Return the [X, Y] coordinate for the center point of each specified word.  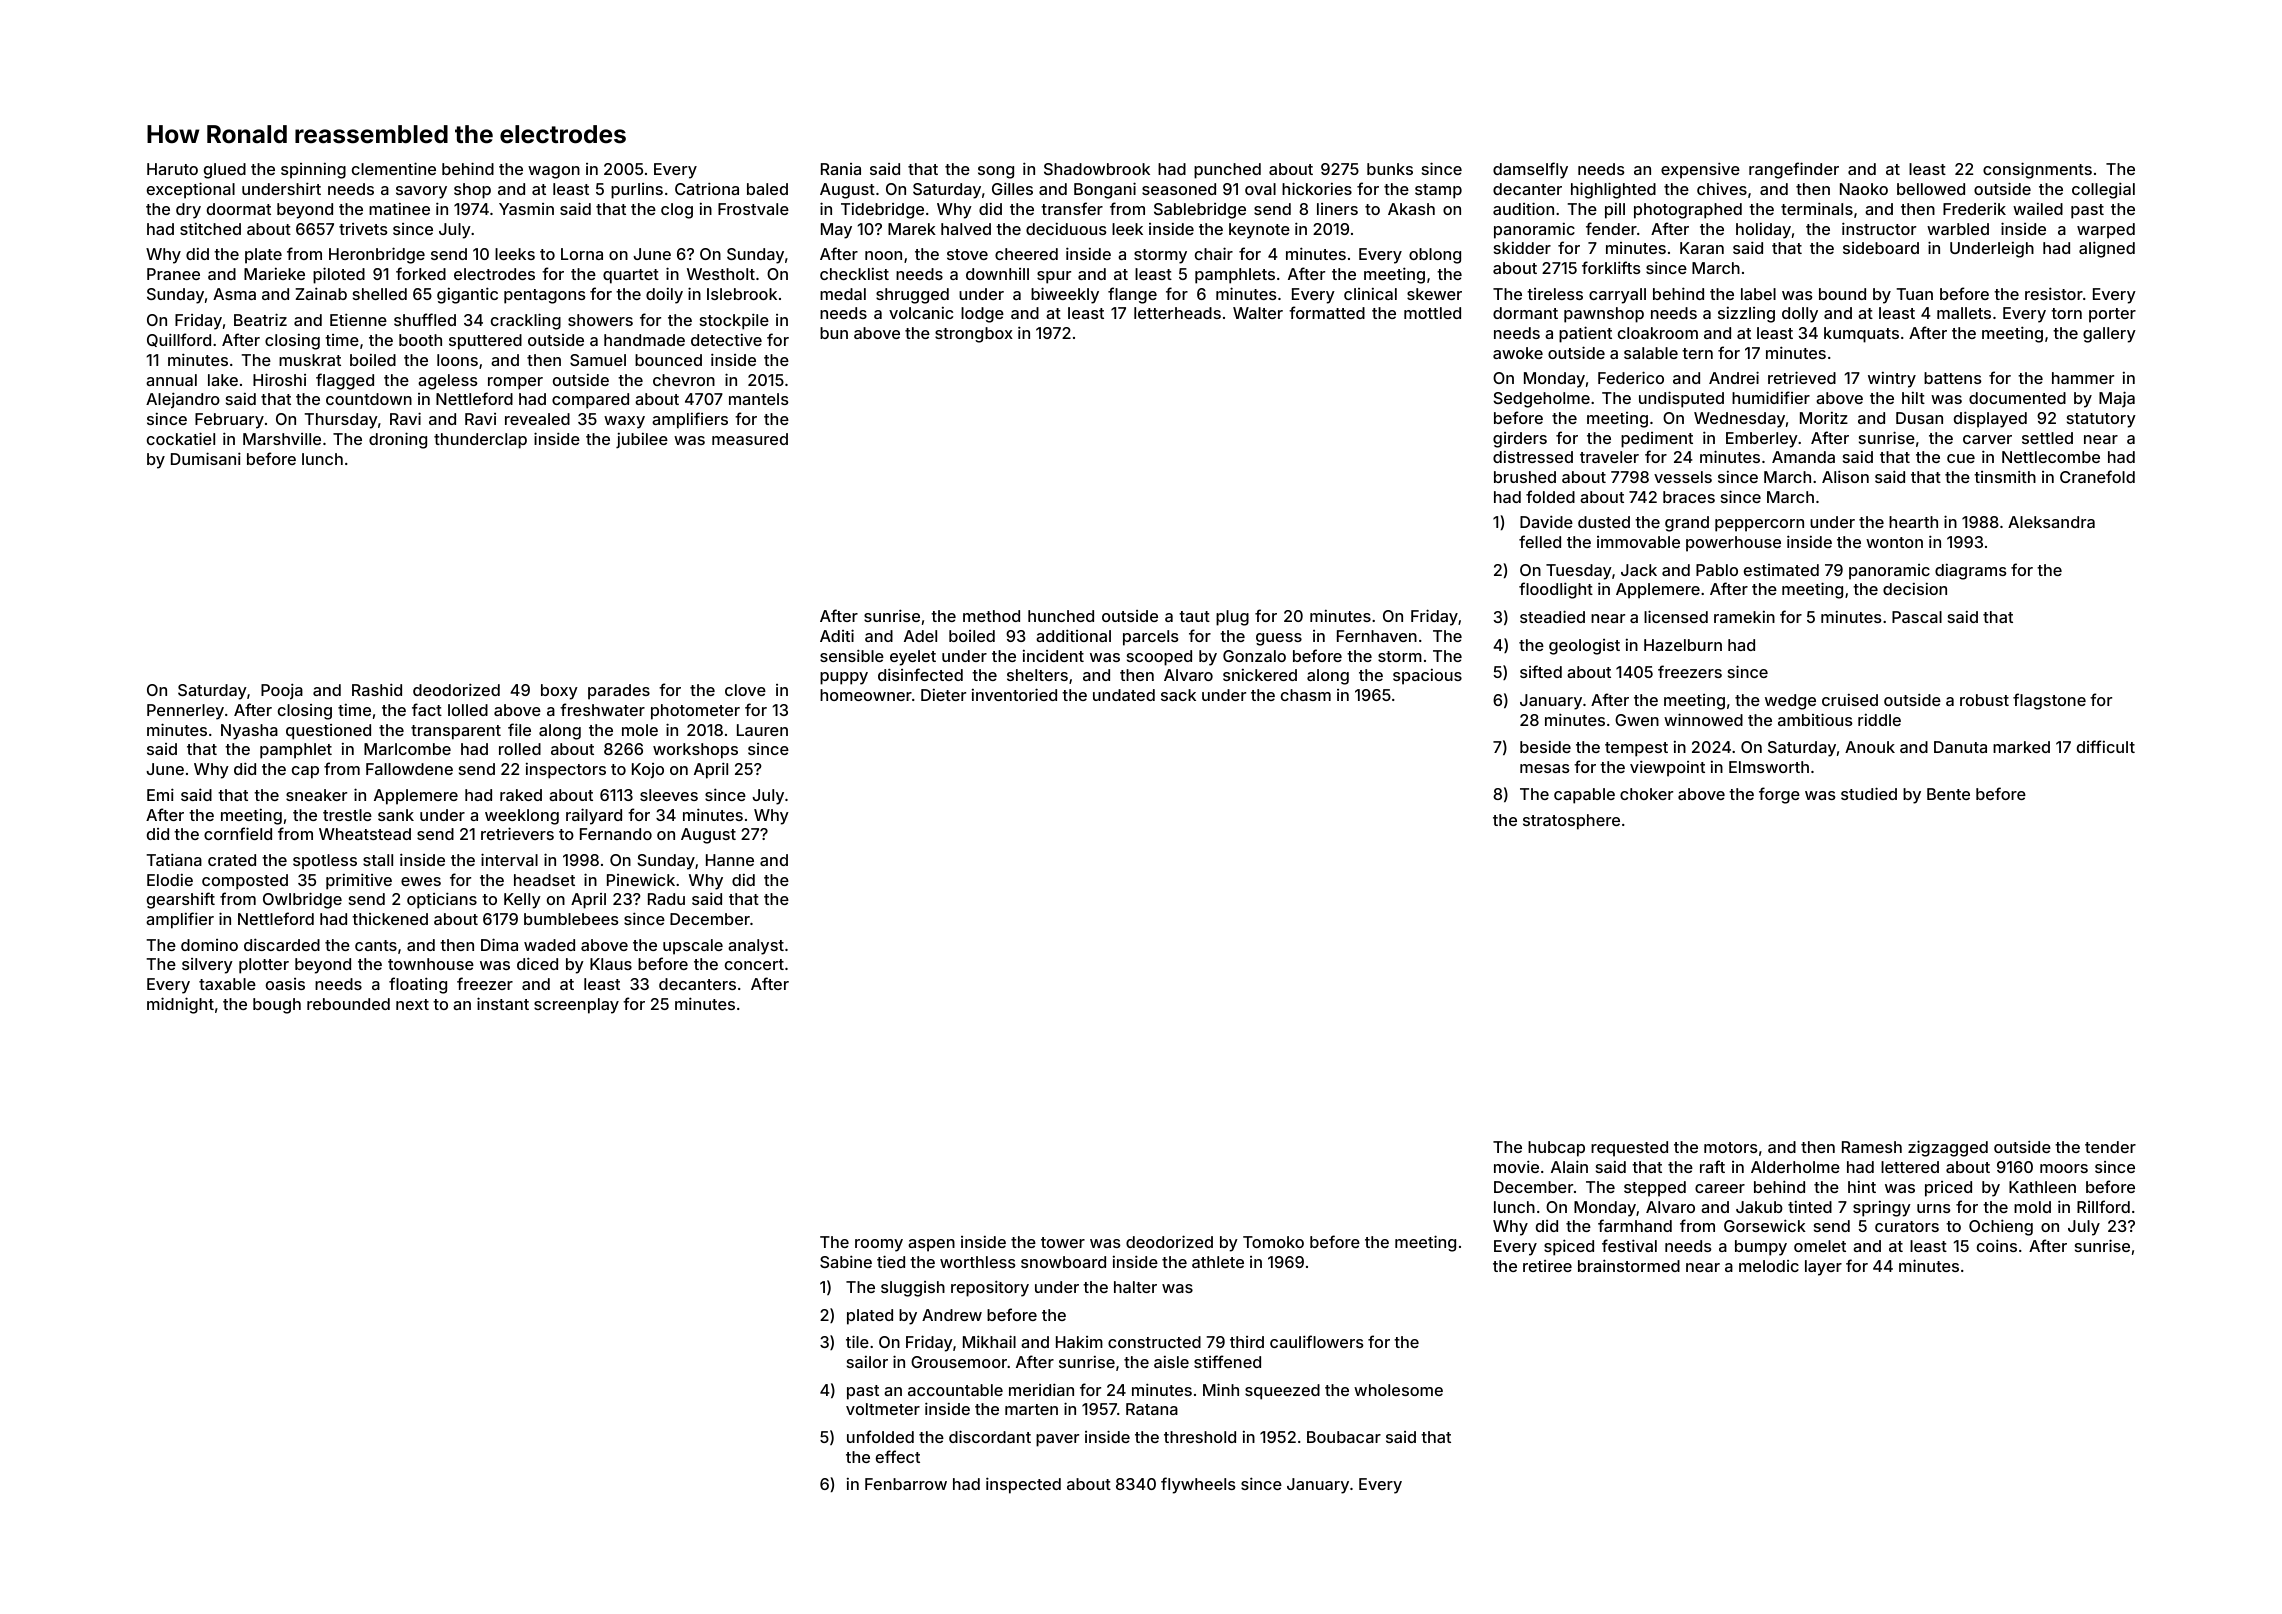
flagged [345, 381]
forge [1779, 795]
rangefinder [1794, 170]
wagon [554, 172]
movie [1516, 1166]
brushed [1525, 477]
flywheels [1198, 1485]
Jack [1639, 570]
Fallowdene [409, 769]
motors [1731, 1147]
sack [1178, 695]
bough [277, 1006]
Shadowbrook [1097, 169]
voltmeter [883, 1409]
